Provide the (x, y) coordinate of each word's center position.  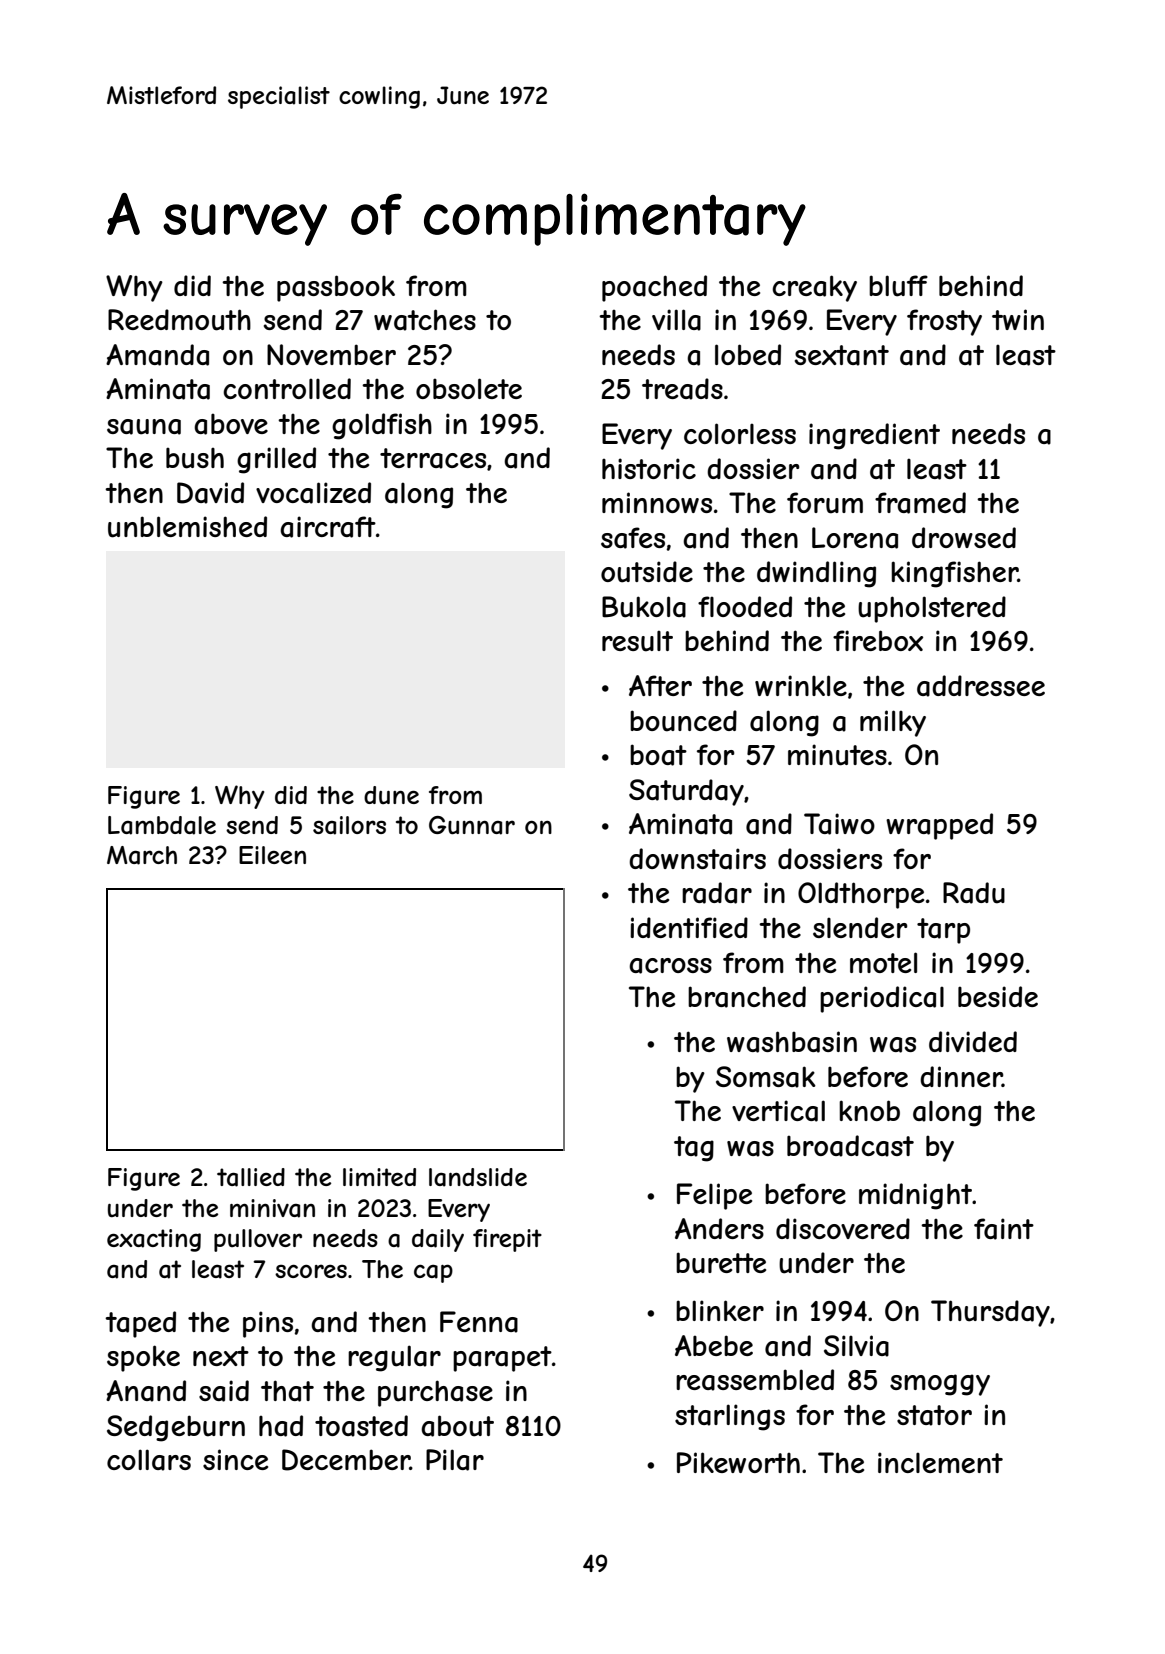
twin (1018, 319)
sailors (349, 825)
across (670, 966)
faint (1004, 1229)
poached (654, 288)
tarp (943, 931)
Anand (146, 1391)
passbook (336, 288)
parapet (502, 1359)
